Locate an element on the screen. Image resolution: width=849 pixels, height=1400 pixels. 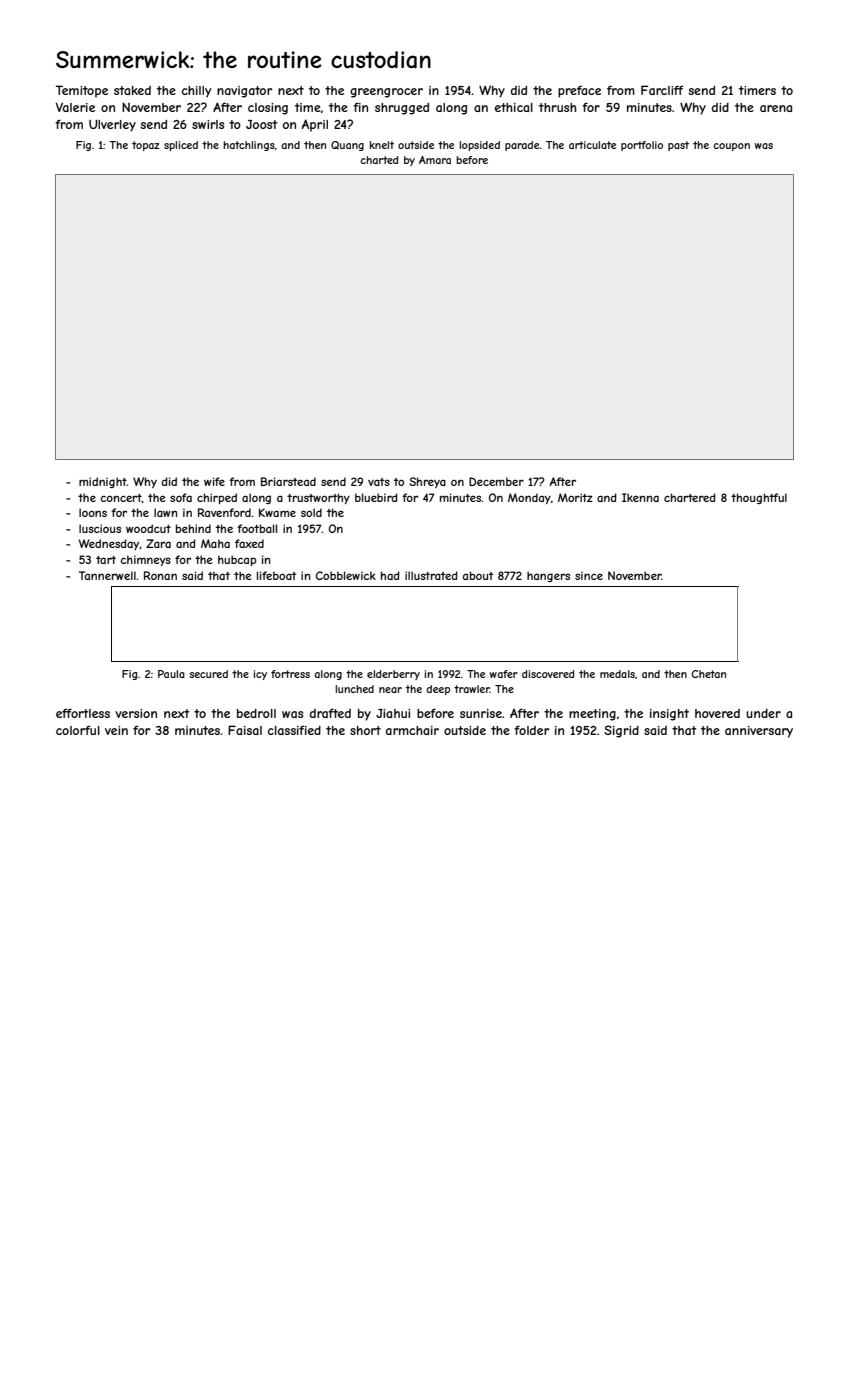
since is located at coordinates (589, 575).
